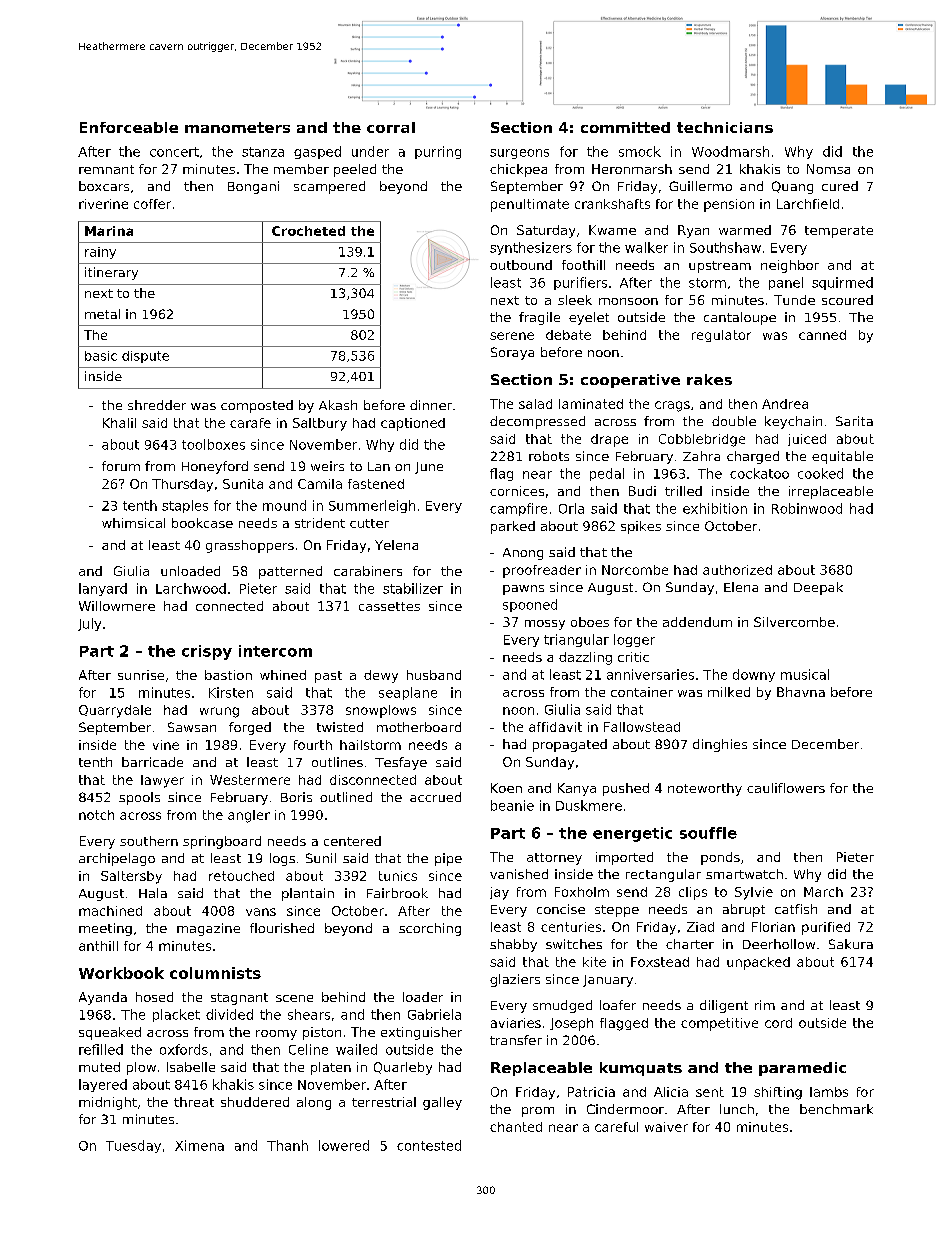  I want to click on unloaded, so click(190, 571).
